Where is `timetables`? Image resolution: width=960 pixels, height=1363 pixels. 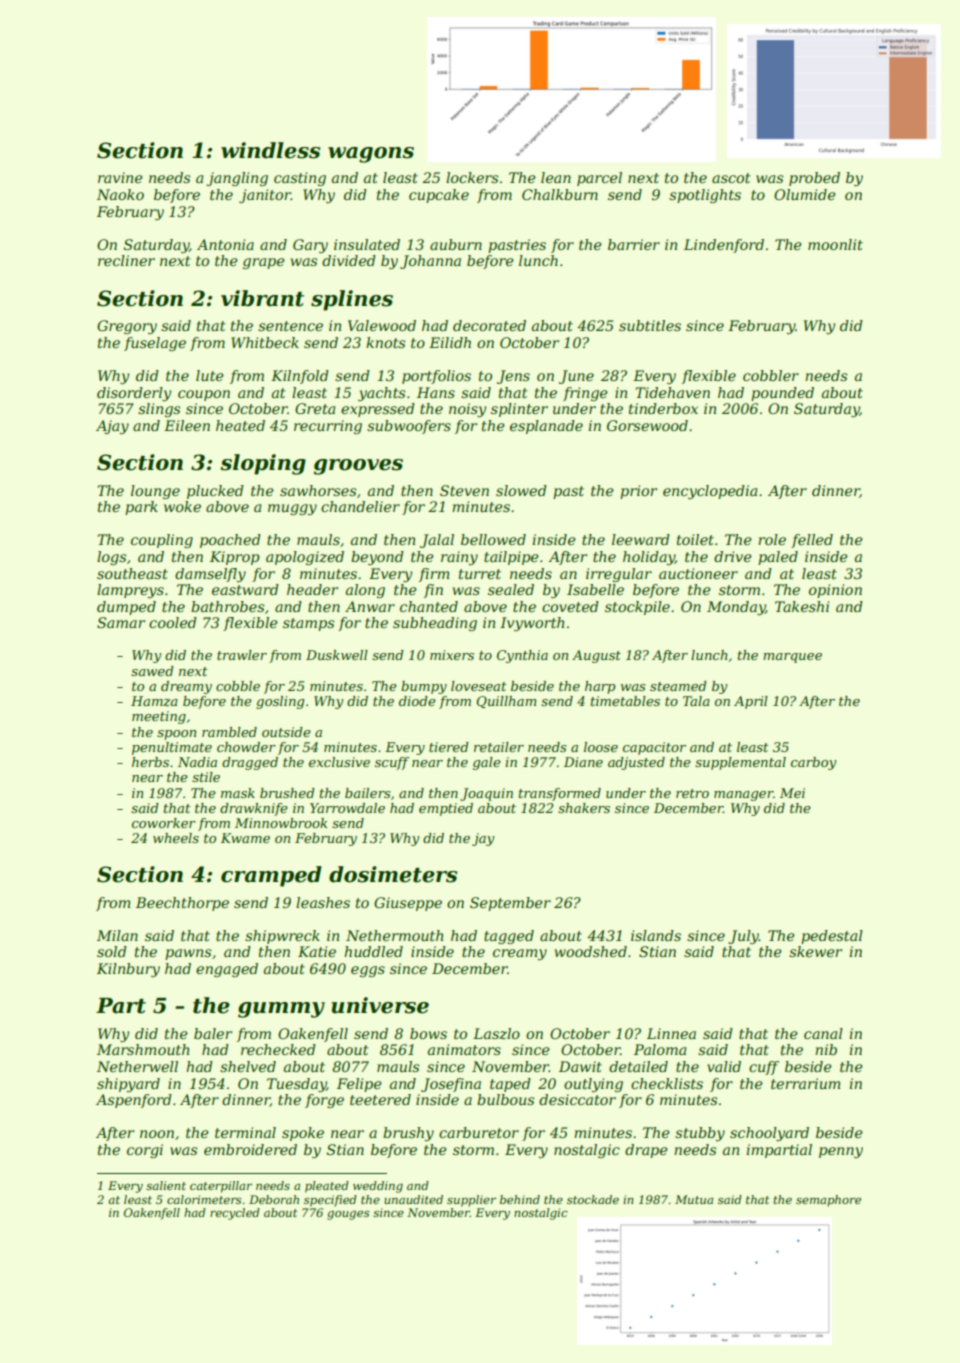
timetables is located at coordinates (625, 701).
